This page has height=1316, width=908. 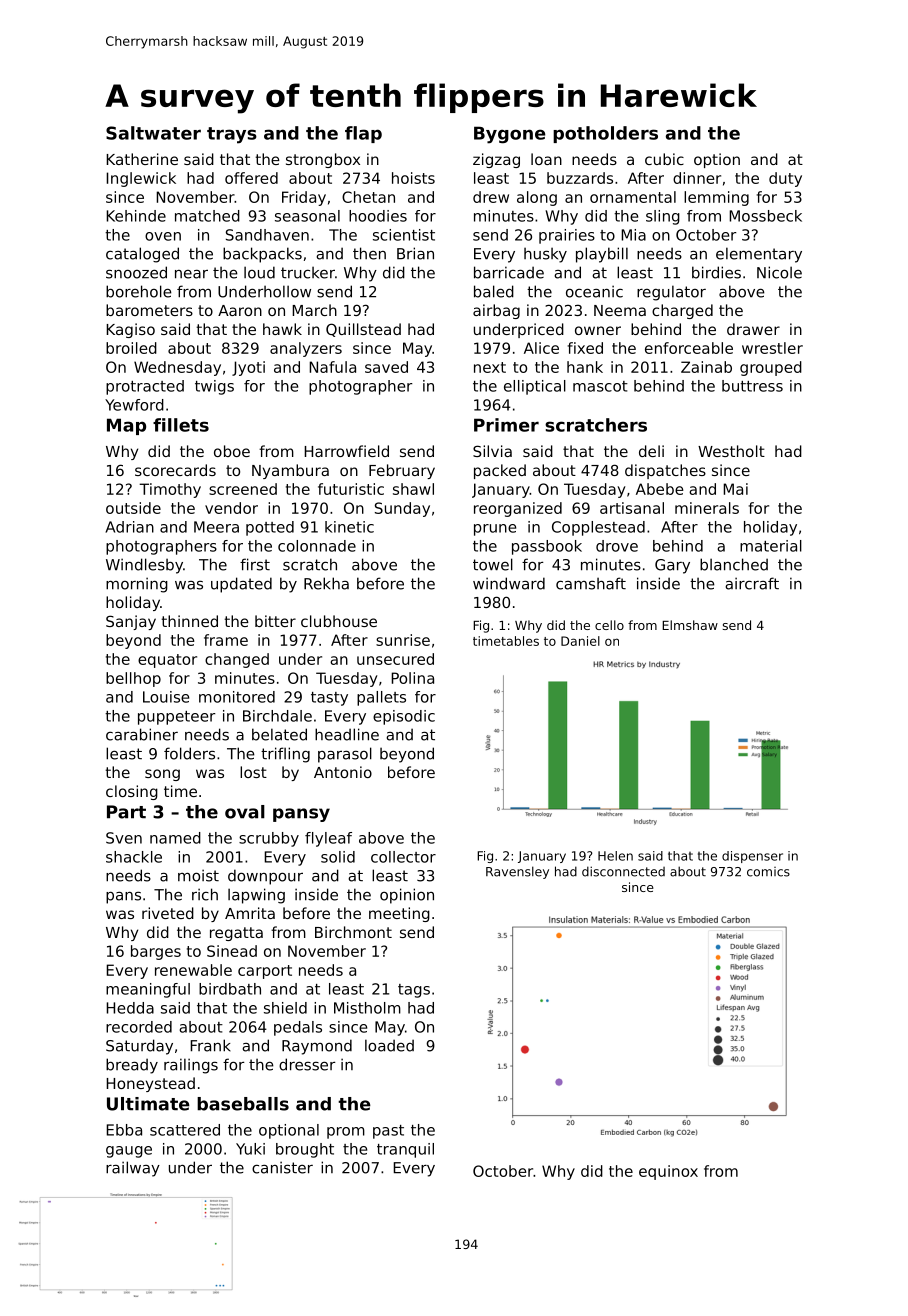 What do you see at coordinates (493, 564) in the page?
I see `towel` at bounding box center [493, 564].
